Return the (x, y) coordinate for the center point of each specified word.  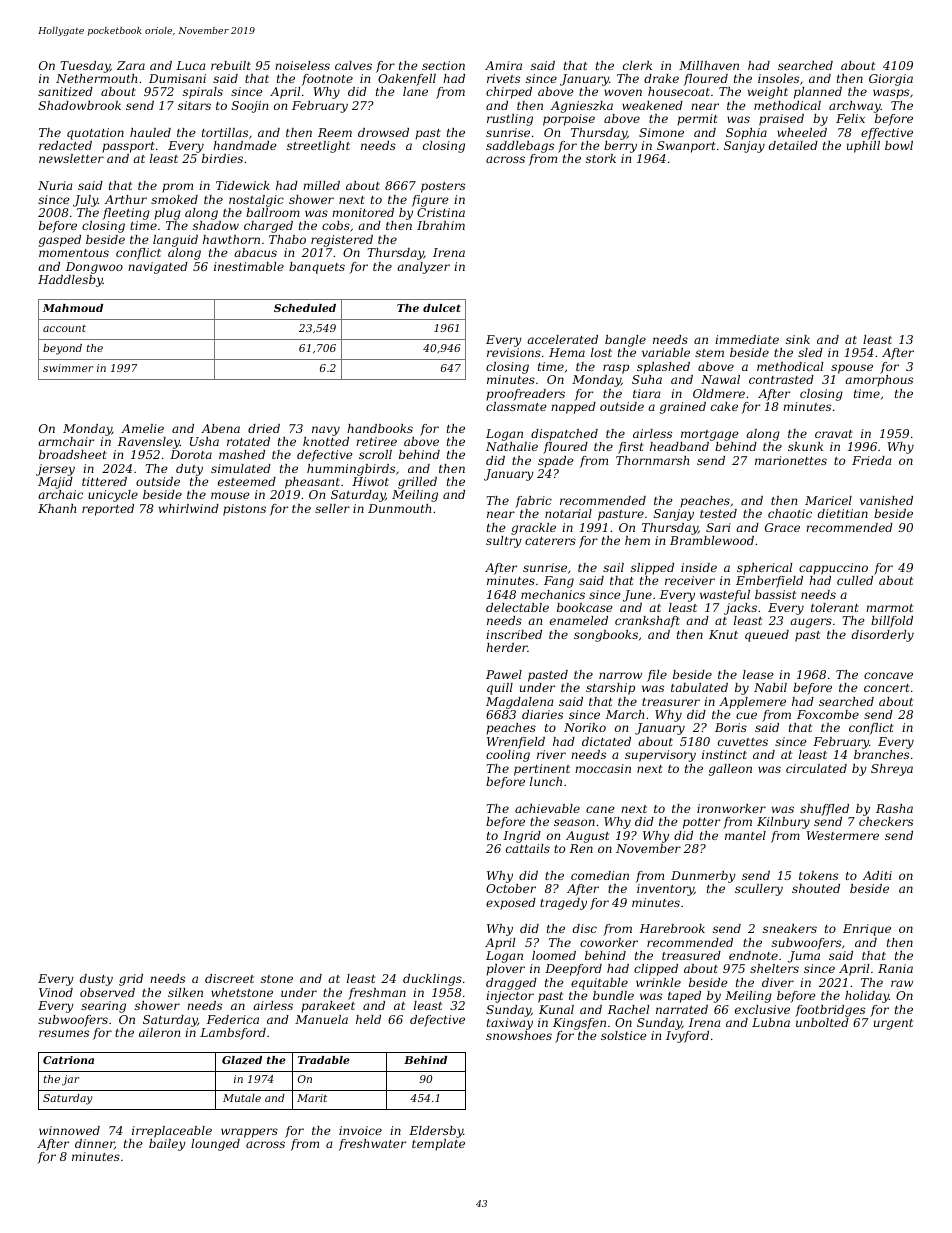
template (438, 1145)
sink (798, 339)
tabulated (699, 687)
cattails (528, 848)
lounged (215, 1145)
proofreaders (525, 395)
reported (108, 510)
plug (167, 214)
